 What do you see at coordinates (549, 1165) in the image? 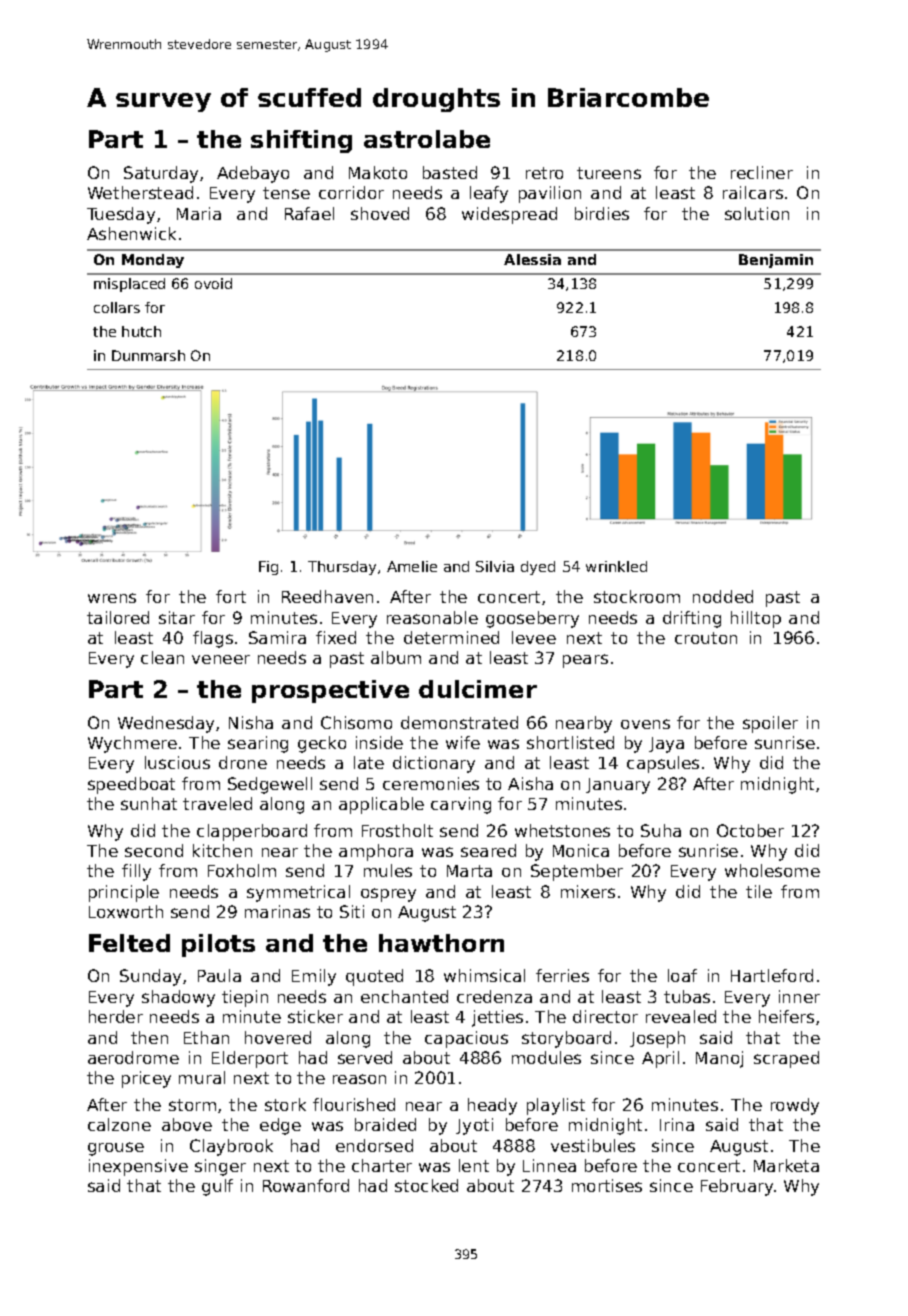
I see `Linnea` at bounding box center [549, 1165].
